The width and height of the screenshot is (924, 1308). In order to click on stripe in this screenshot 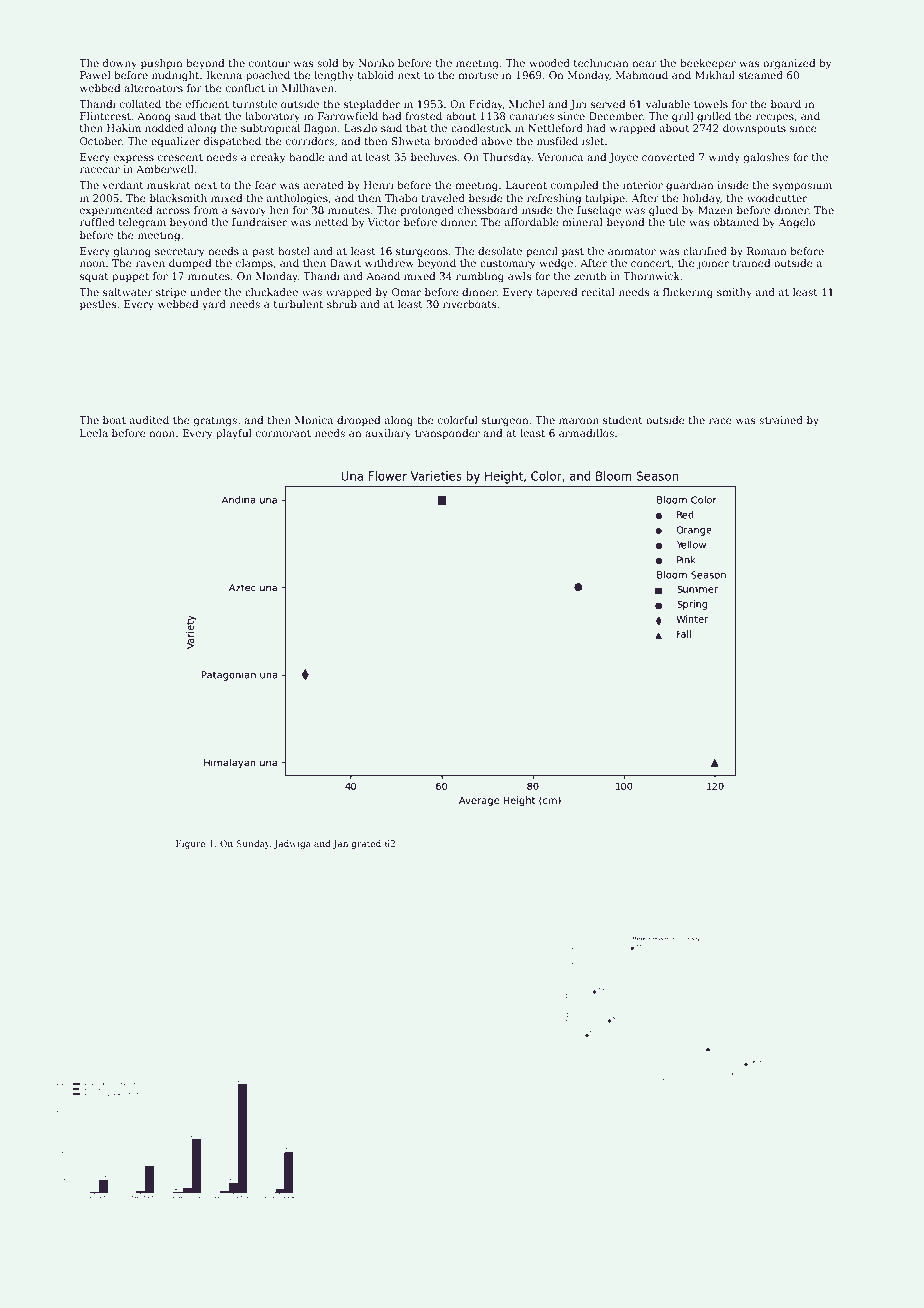, I will do `click(171, 293)`.
